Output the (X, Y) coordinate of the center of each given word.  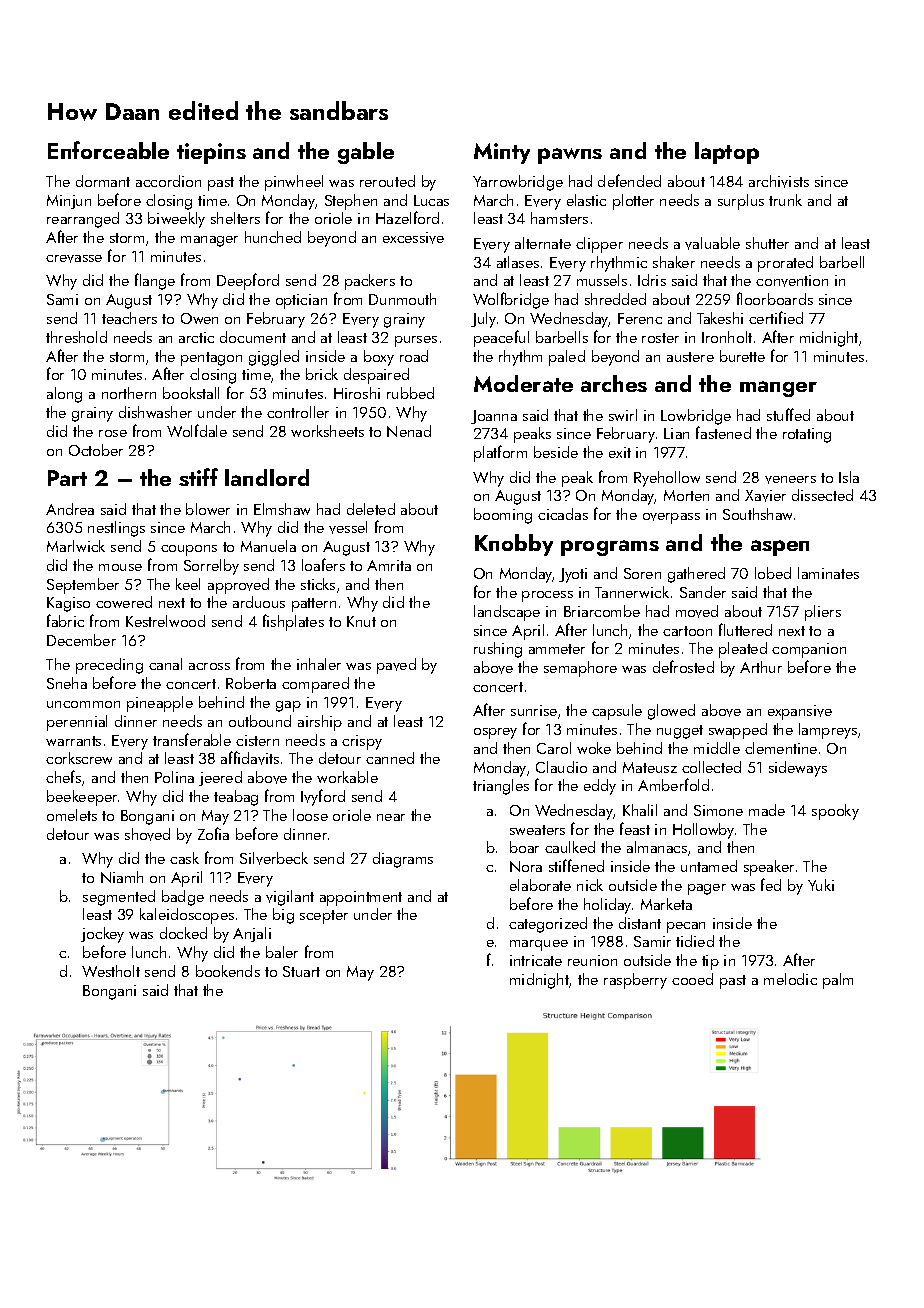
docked (183, 933)
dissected (822, 495)
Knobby (514, 545)
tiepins (211, 153)
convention (792, 281)
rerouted (387, 181)
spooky (835, 812)
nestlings (116, 529)
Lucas (431, 200)
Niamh (122, 877)
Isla (849, 477)
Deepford (248, 281)
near (391, 817)
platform (500, 453)
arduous (259, 602)
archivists (779, 181)
